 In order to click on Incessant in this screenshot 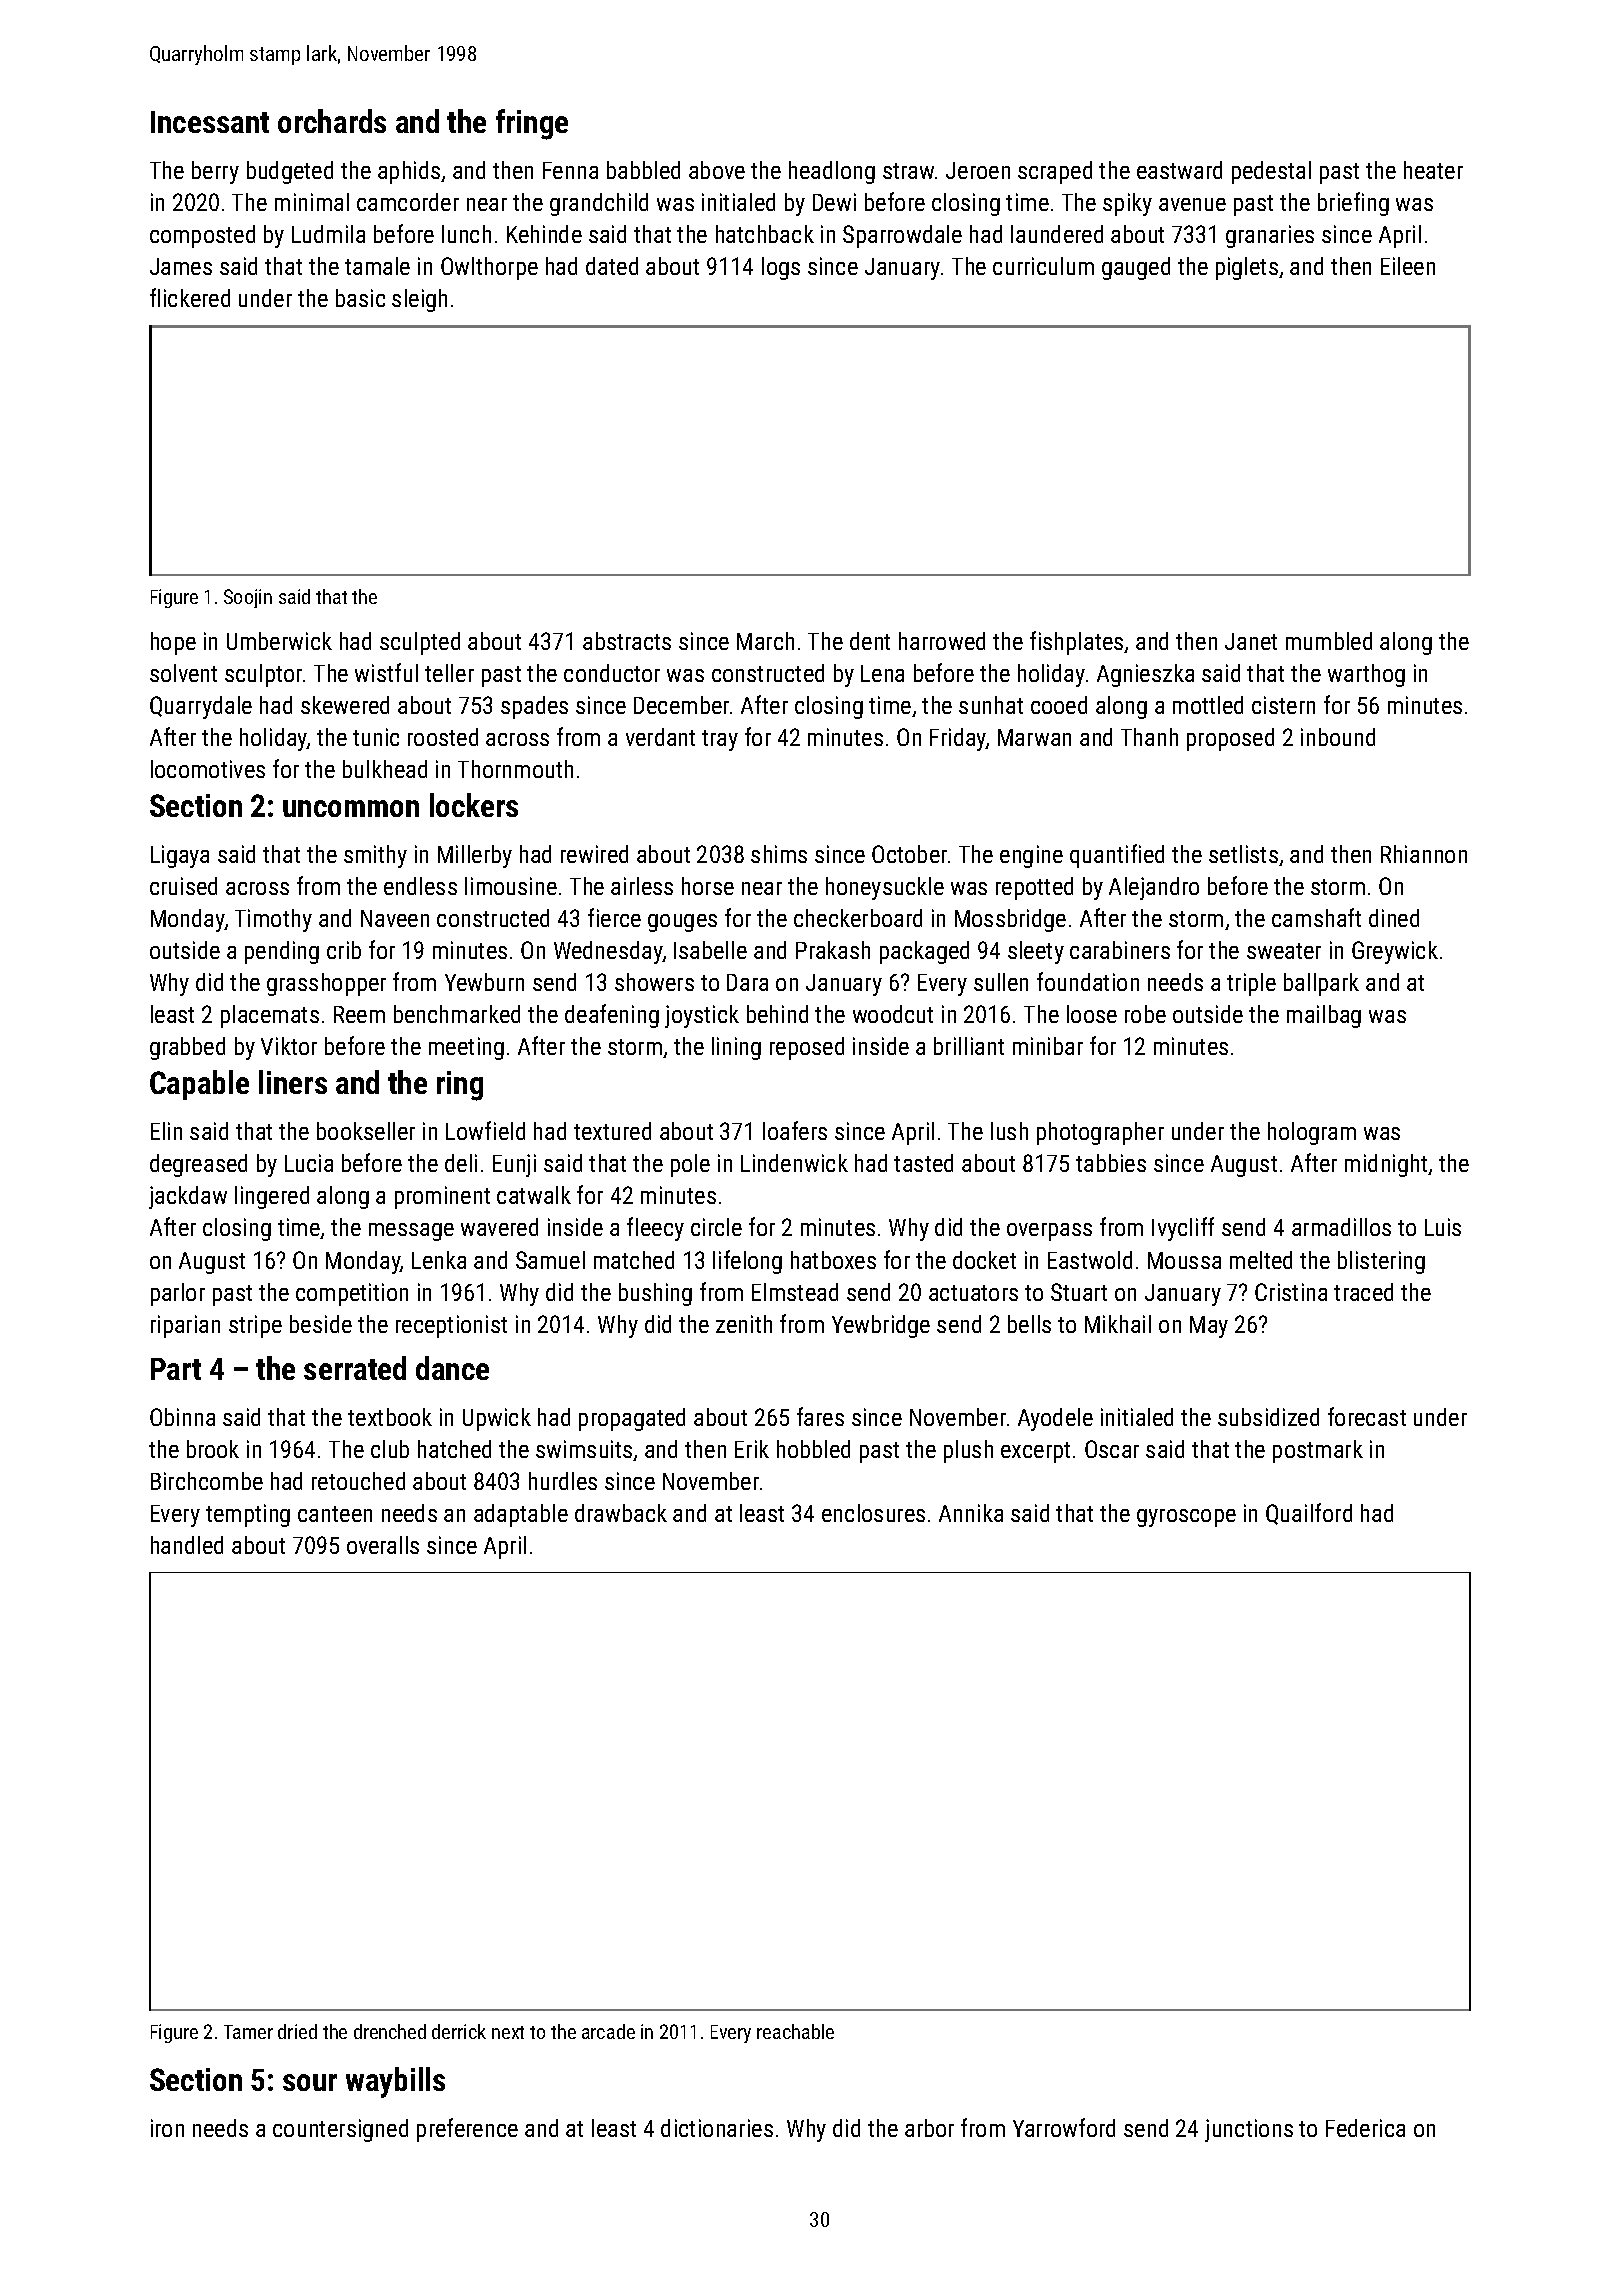, I will do `click(210, 122)`.
